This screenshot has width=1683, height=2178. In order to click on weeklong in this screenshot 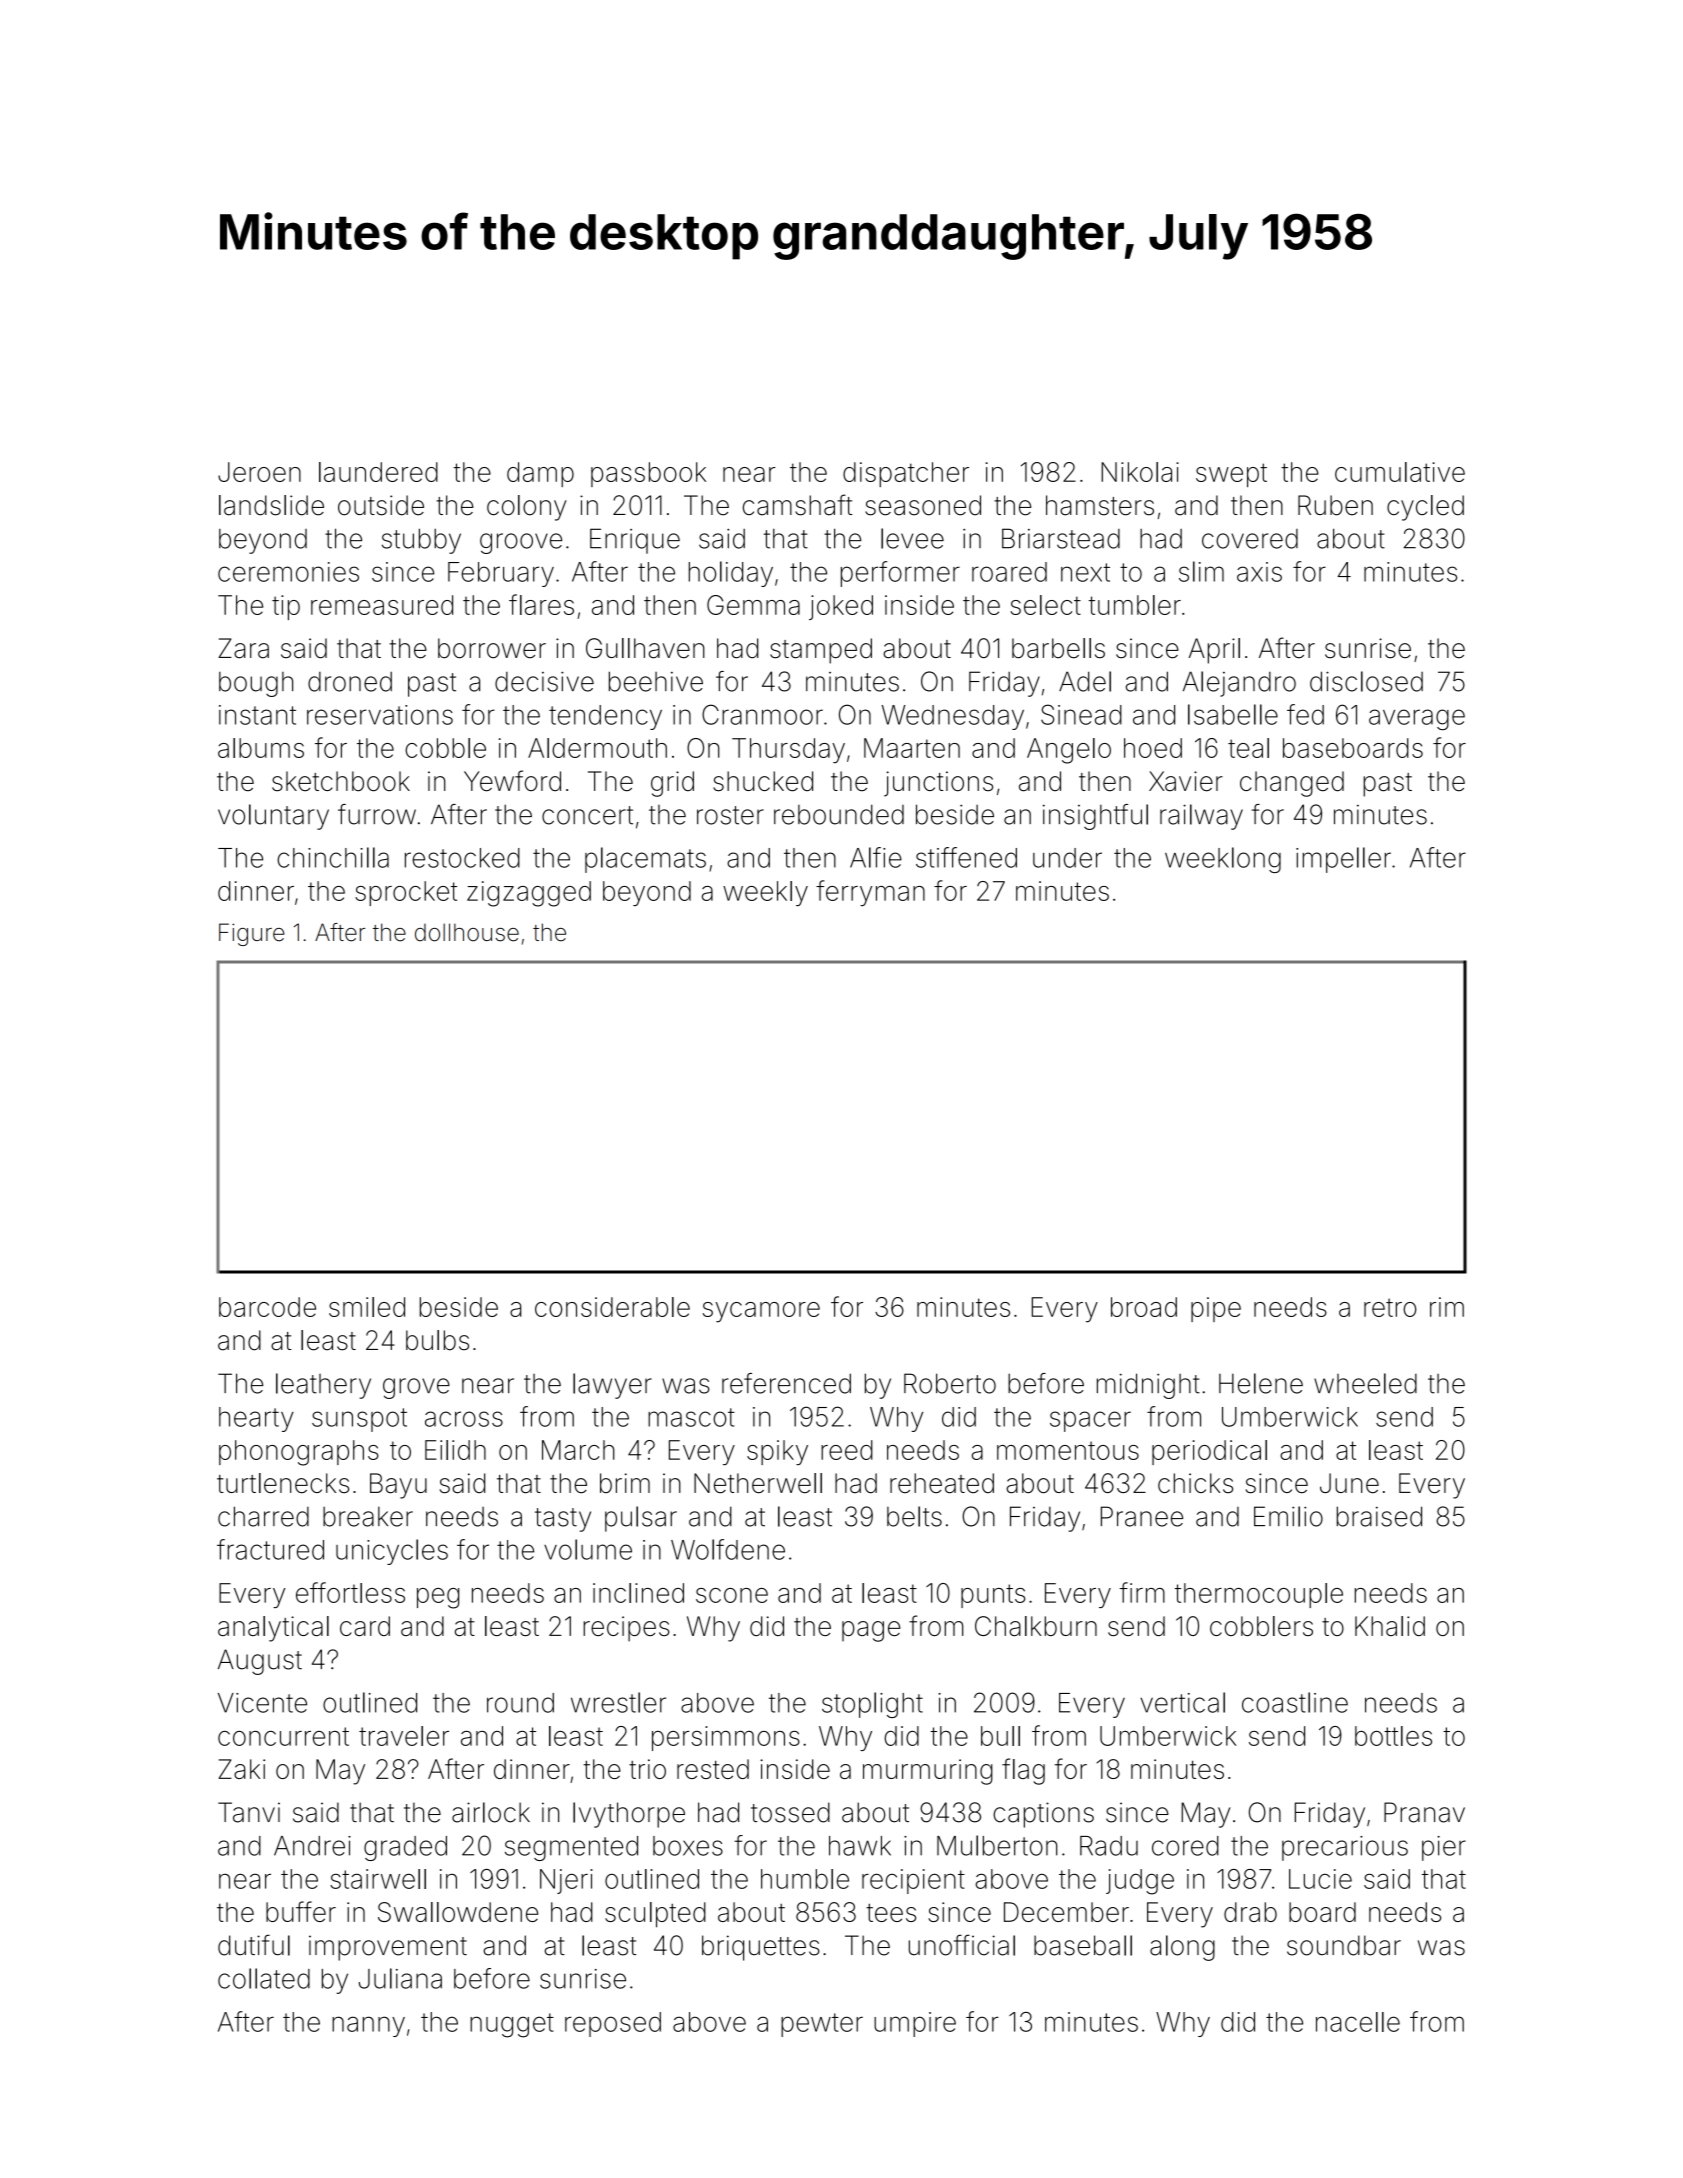, I will do `click(1223, 860)`.
